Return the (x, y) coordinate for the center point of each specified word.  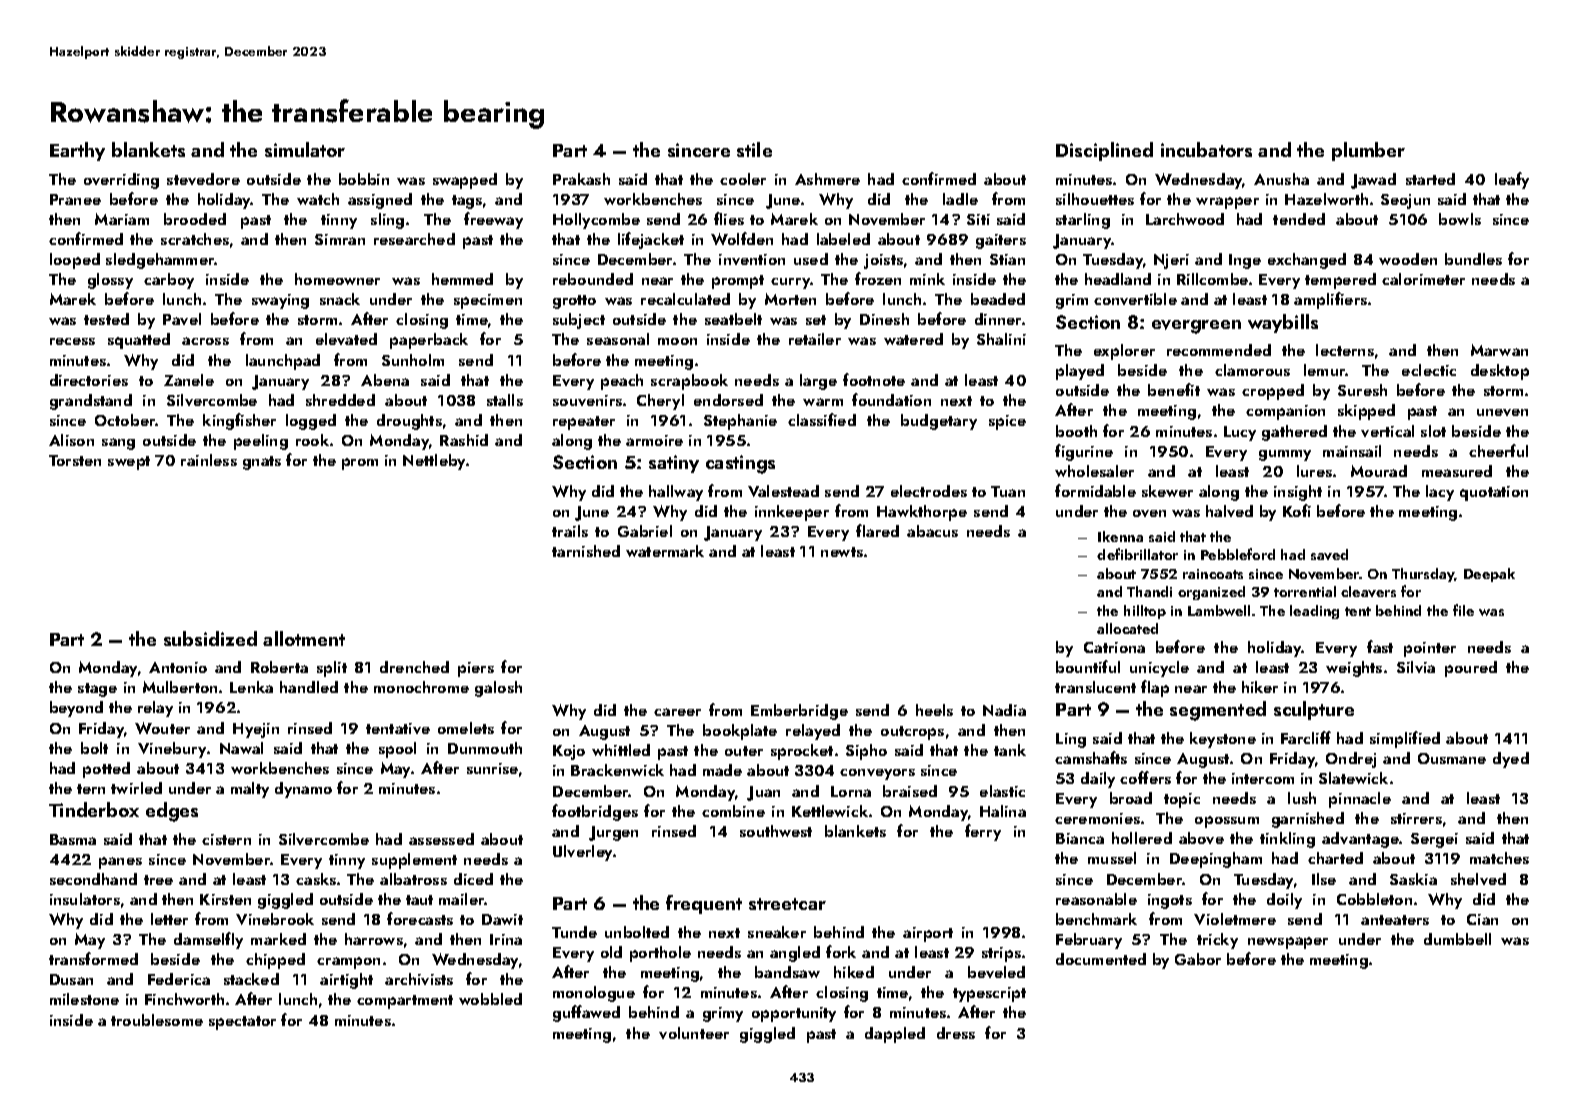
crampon (348, 963)
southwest (776, 831)
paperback (429, 341)
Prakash (581, 179)
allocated (1127, 628)
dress (956, 1033)
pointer (1430, 649)
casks (316, 879)
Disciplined (1104, 151)
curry (791, 283)
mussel (1112, 858)
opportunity (794, 1014)
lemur (1325, 370)
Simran (340, 239)
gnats (262, 463)
